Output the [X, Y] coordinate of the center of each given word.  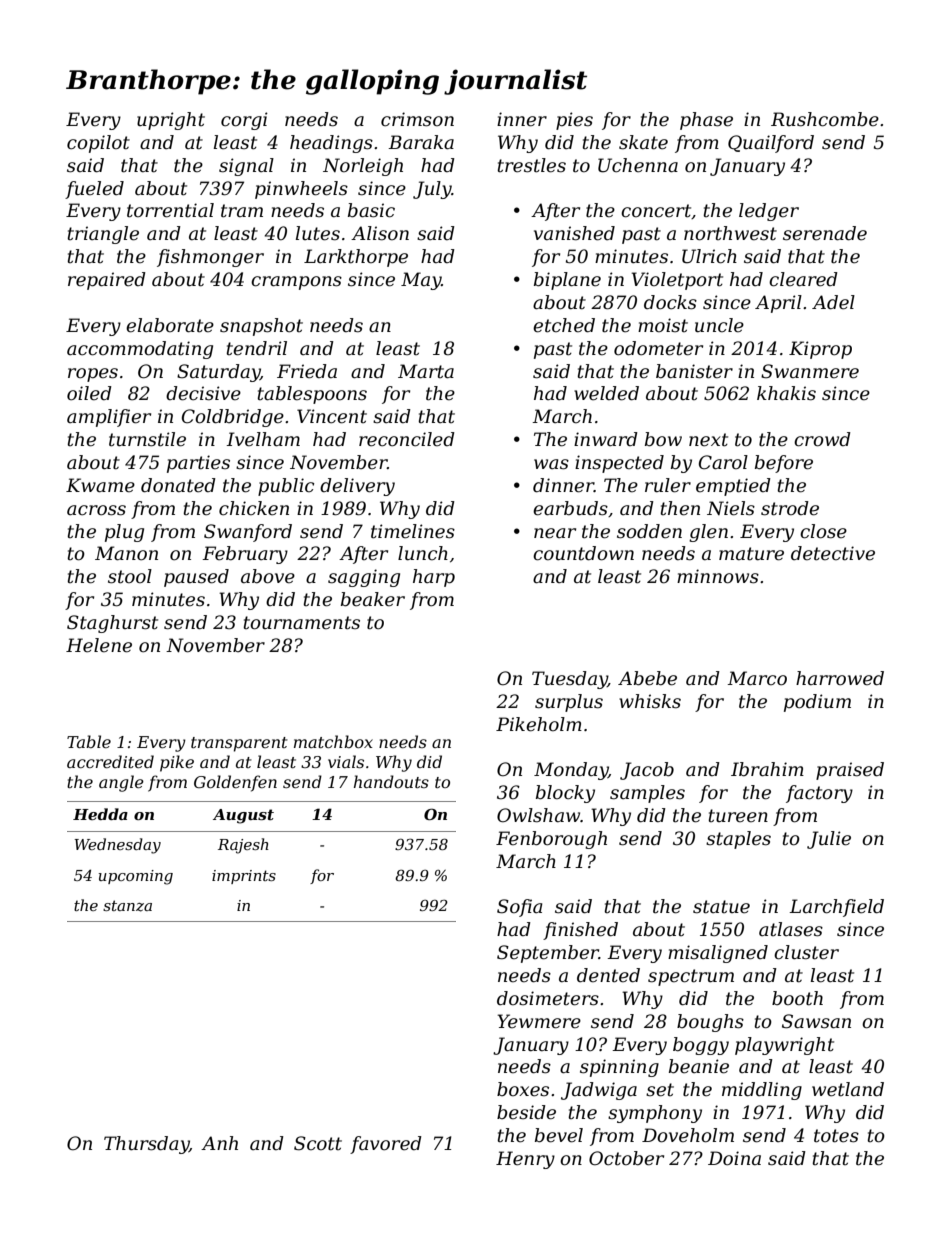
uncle [719, 325]
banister [694, 371]
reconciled [407, 439]
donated [178, 485]
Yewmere [539, 1021]
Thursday [146, 1145]
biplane [567, 281]
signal [246, 167]
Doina [734, 1158]
